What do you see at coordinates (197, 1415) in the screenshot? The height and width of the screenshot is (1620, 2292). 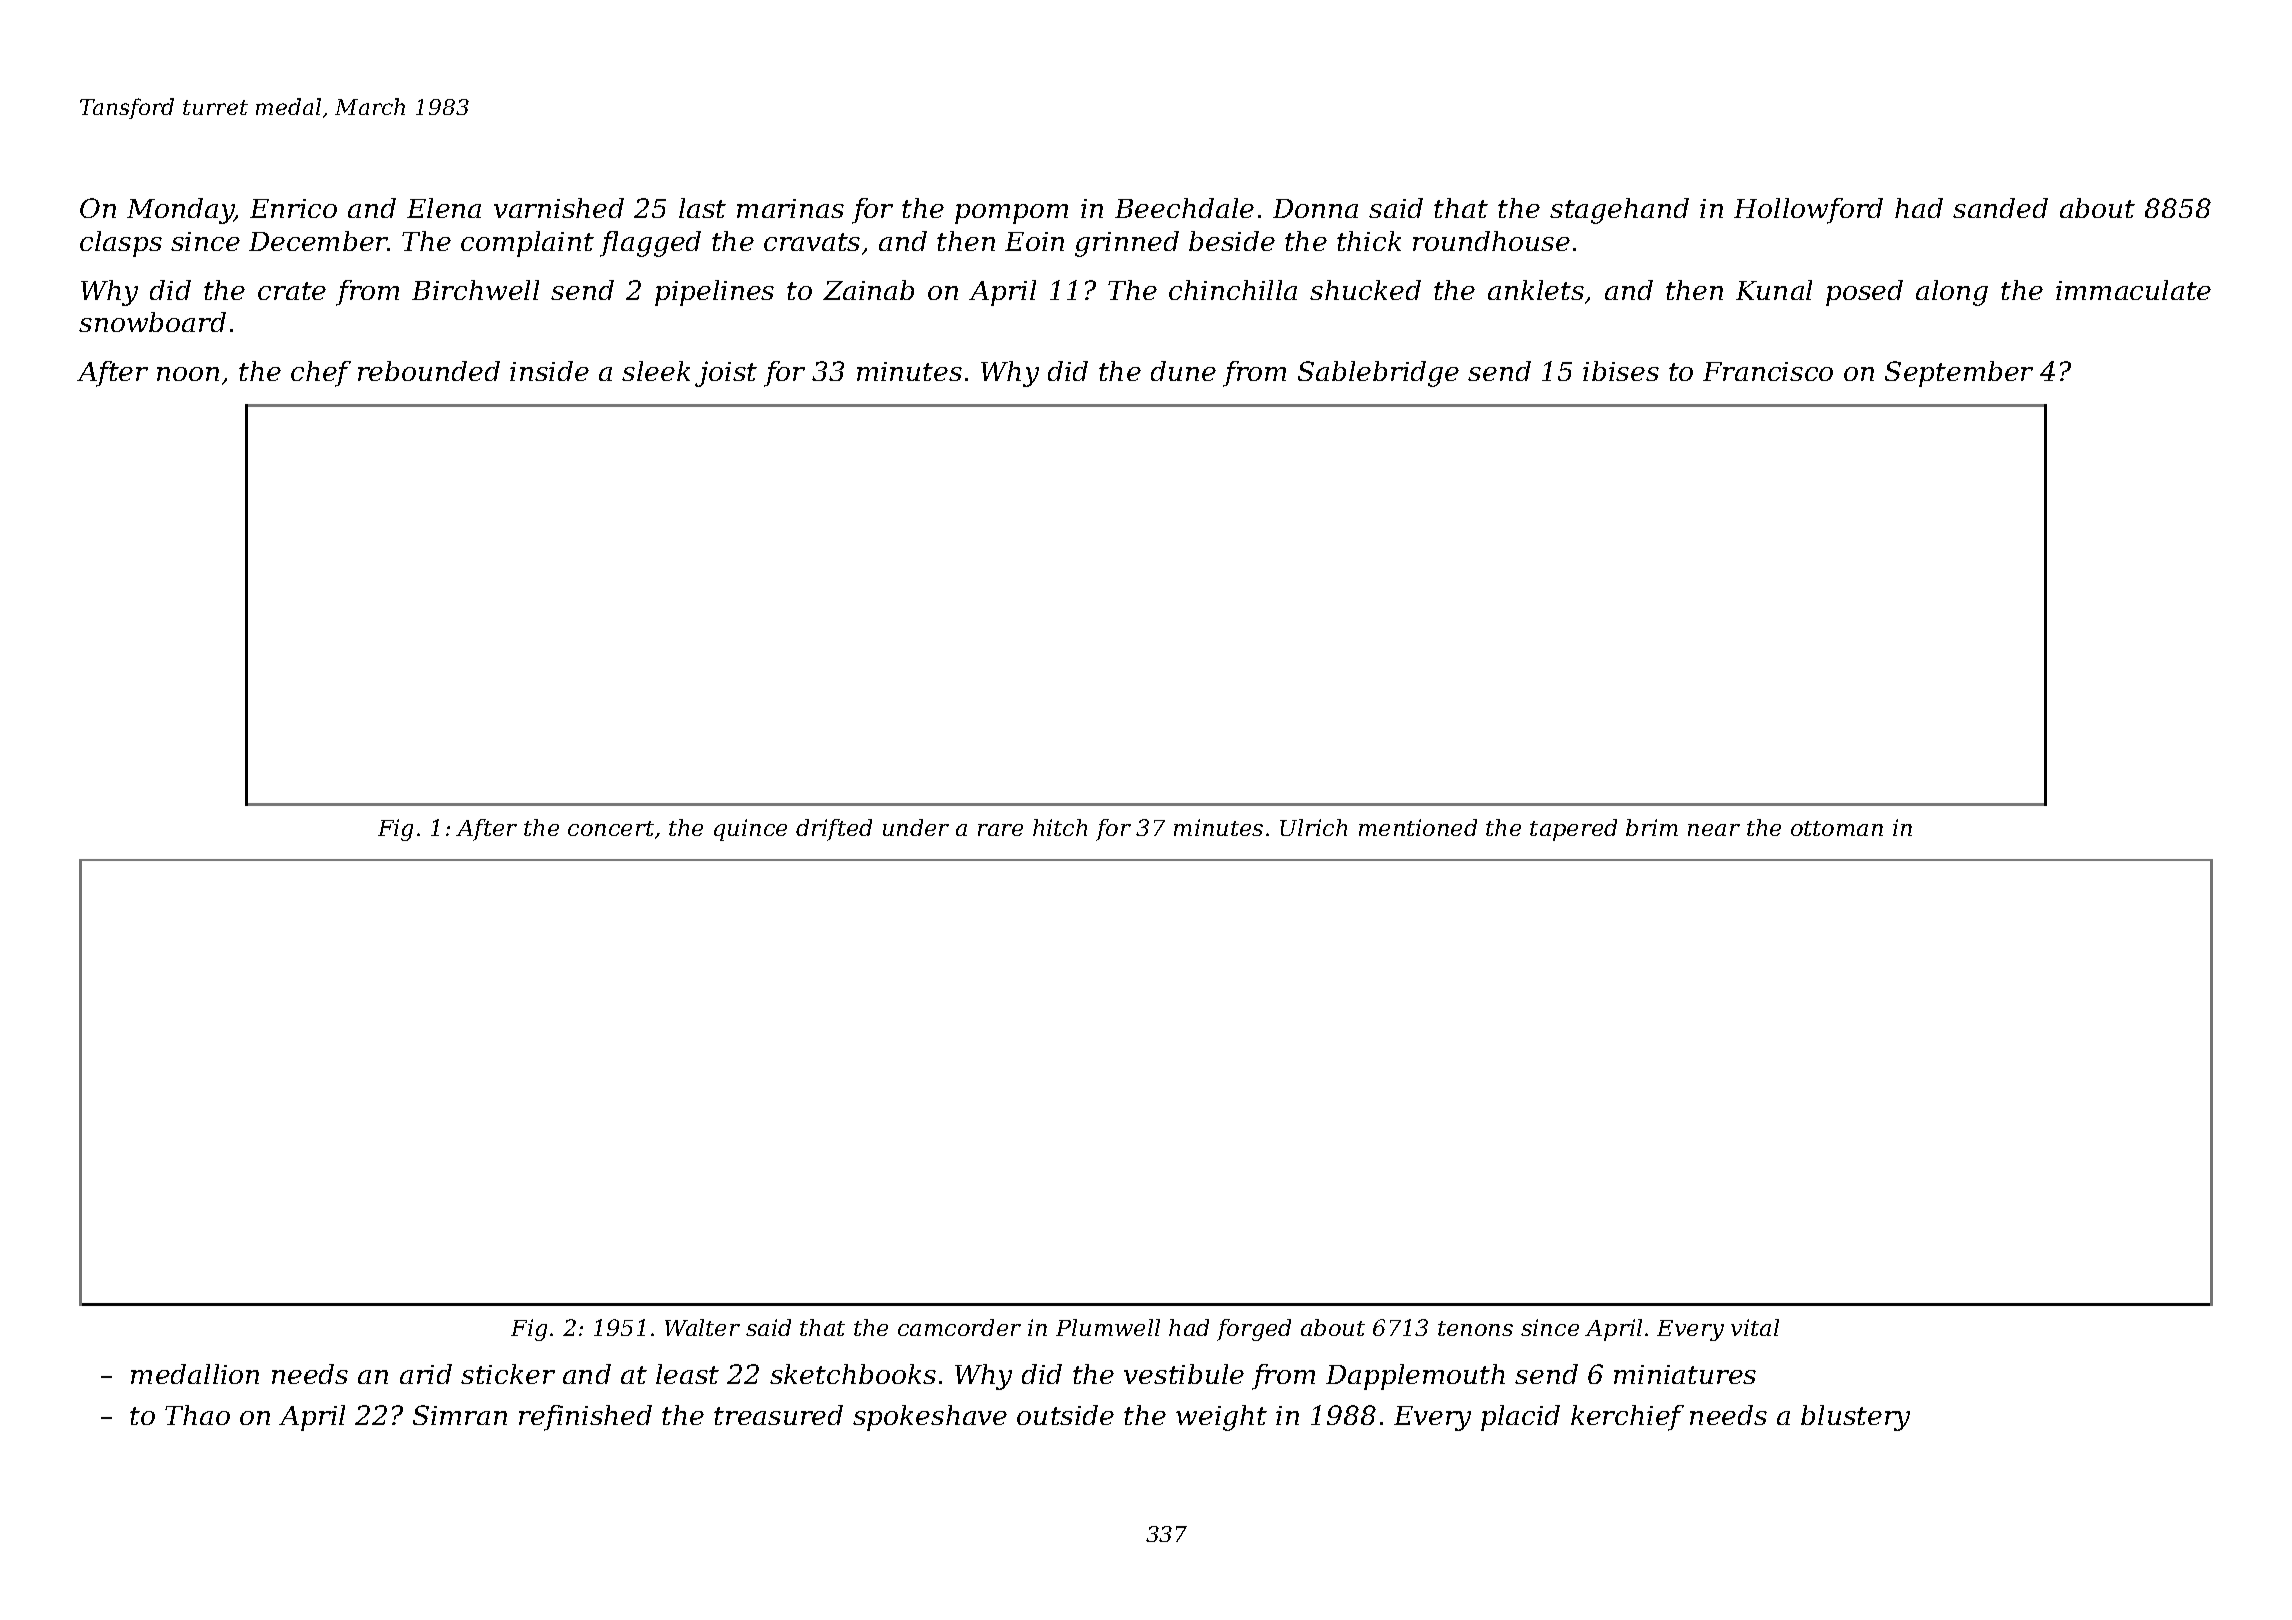 I see `Thao` at bounding box center [197, 1415].
